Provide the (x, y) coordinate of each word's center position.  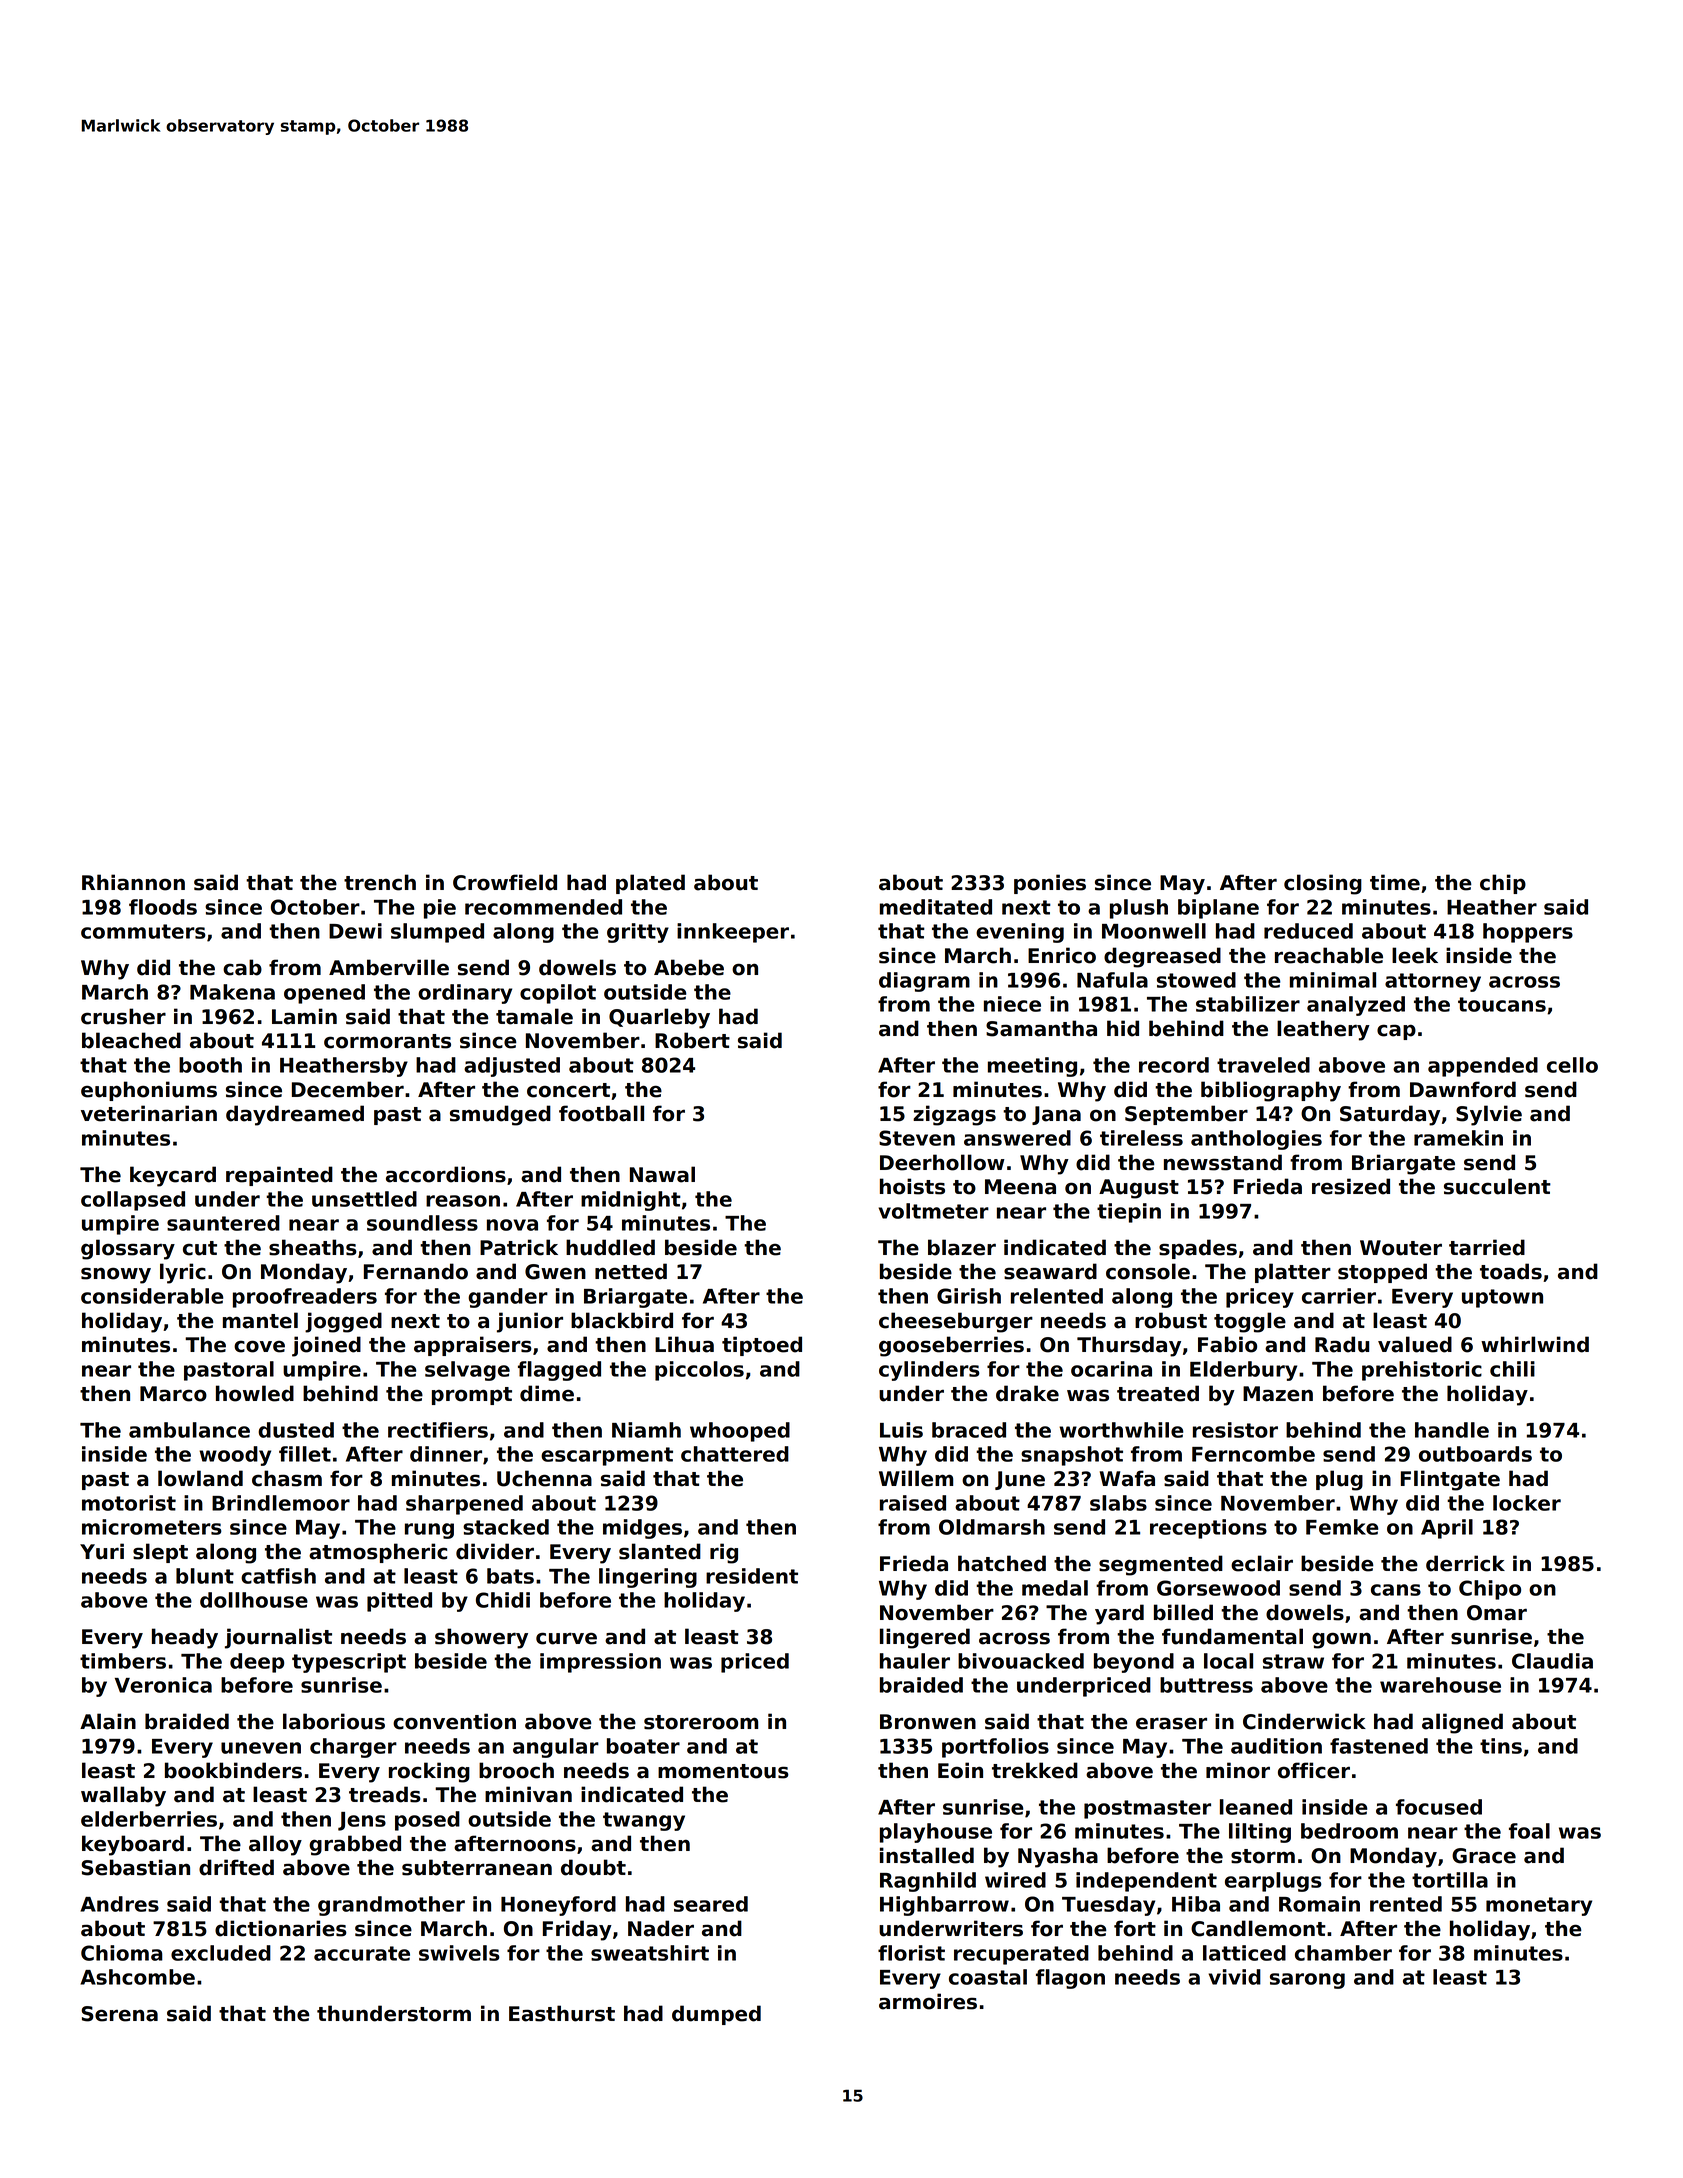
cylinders (929, 1371)
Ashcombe (137, 1977)
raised (913, 1503)
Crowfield (505, 882)
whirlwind (1535, 1344)
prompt (472, 1396)
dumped (716, 2015)
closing (1323, 884)
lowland (200, 1478)
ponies (1050, 884)
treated (1158, 1393)
